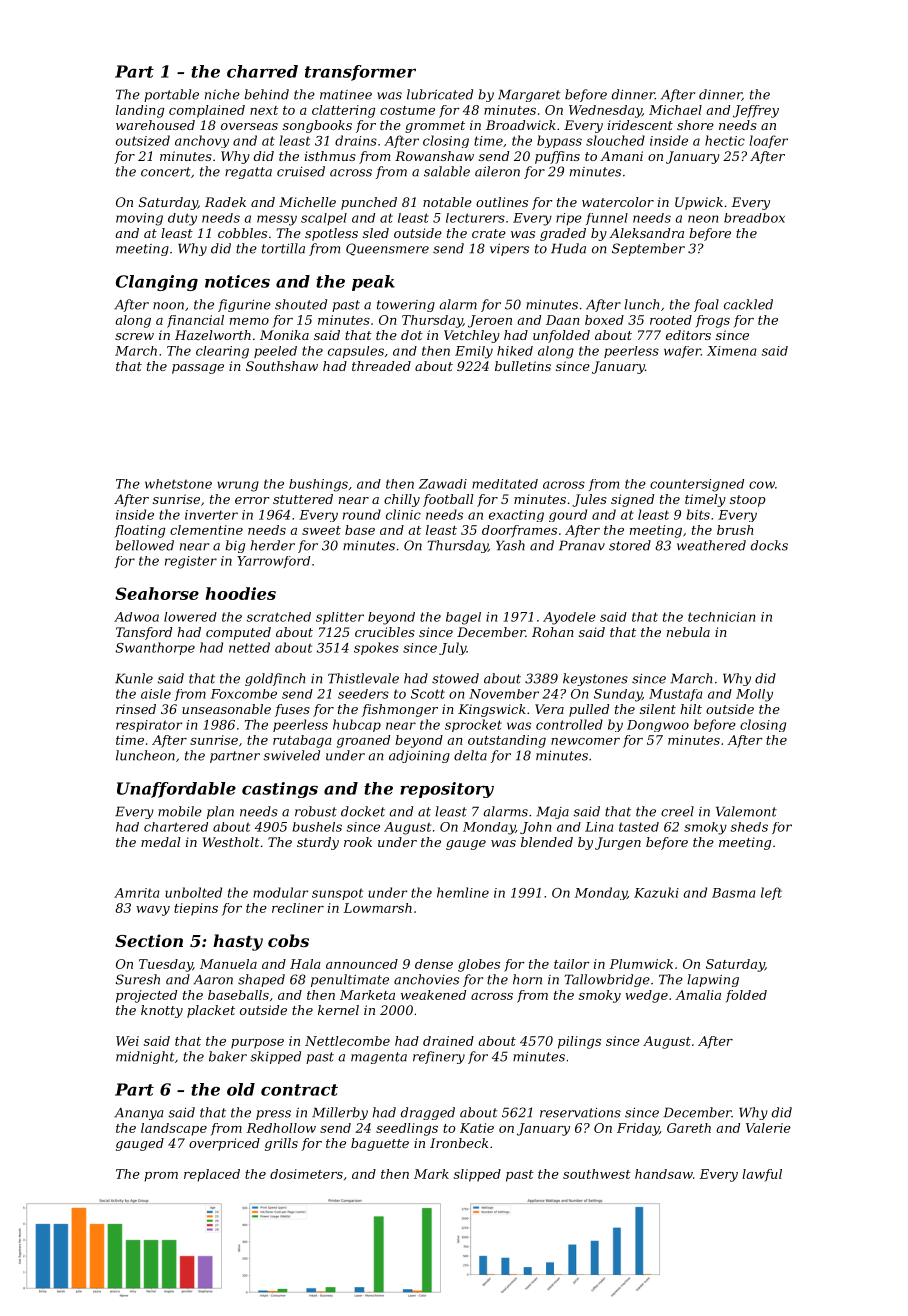  I want to click on replaced, so click(212, 1175).
